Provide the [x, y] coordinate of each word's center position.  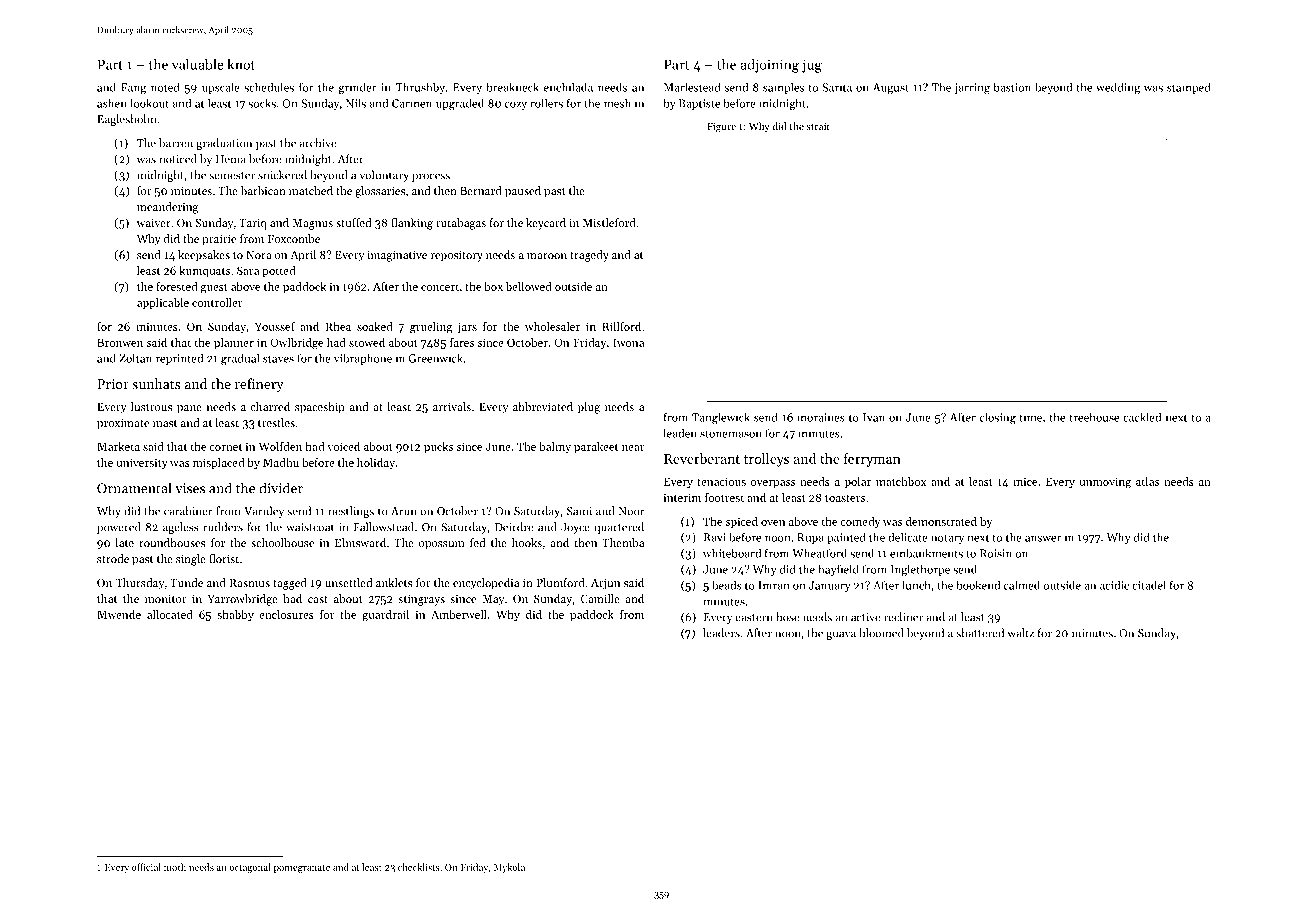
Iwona [628, 342]
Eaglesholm [126, 120]
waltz [1020, 633]
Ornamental [134, 488]
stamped [1189, 88]
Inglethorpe [920, 570]
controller [217, 302]
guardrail [385, 616]
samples [783, 88]
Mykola [509, 868]
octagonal [250, 868]
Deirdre [514, 527]
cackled [1142, 417]
